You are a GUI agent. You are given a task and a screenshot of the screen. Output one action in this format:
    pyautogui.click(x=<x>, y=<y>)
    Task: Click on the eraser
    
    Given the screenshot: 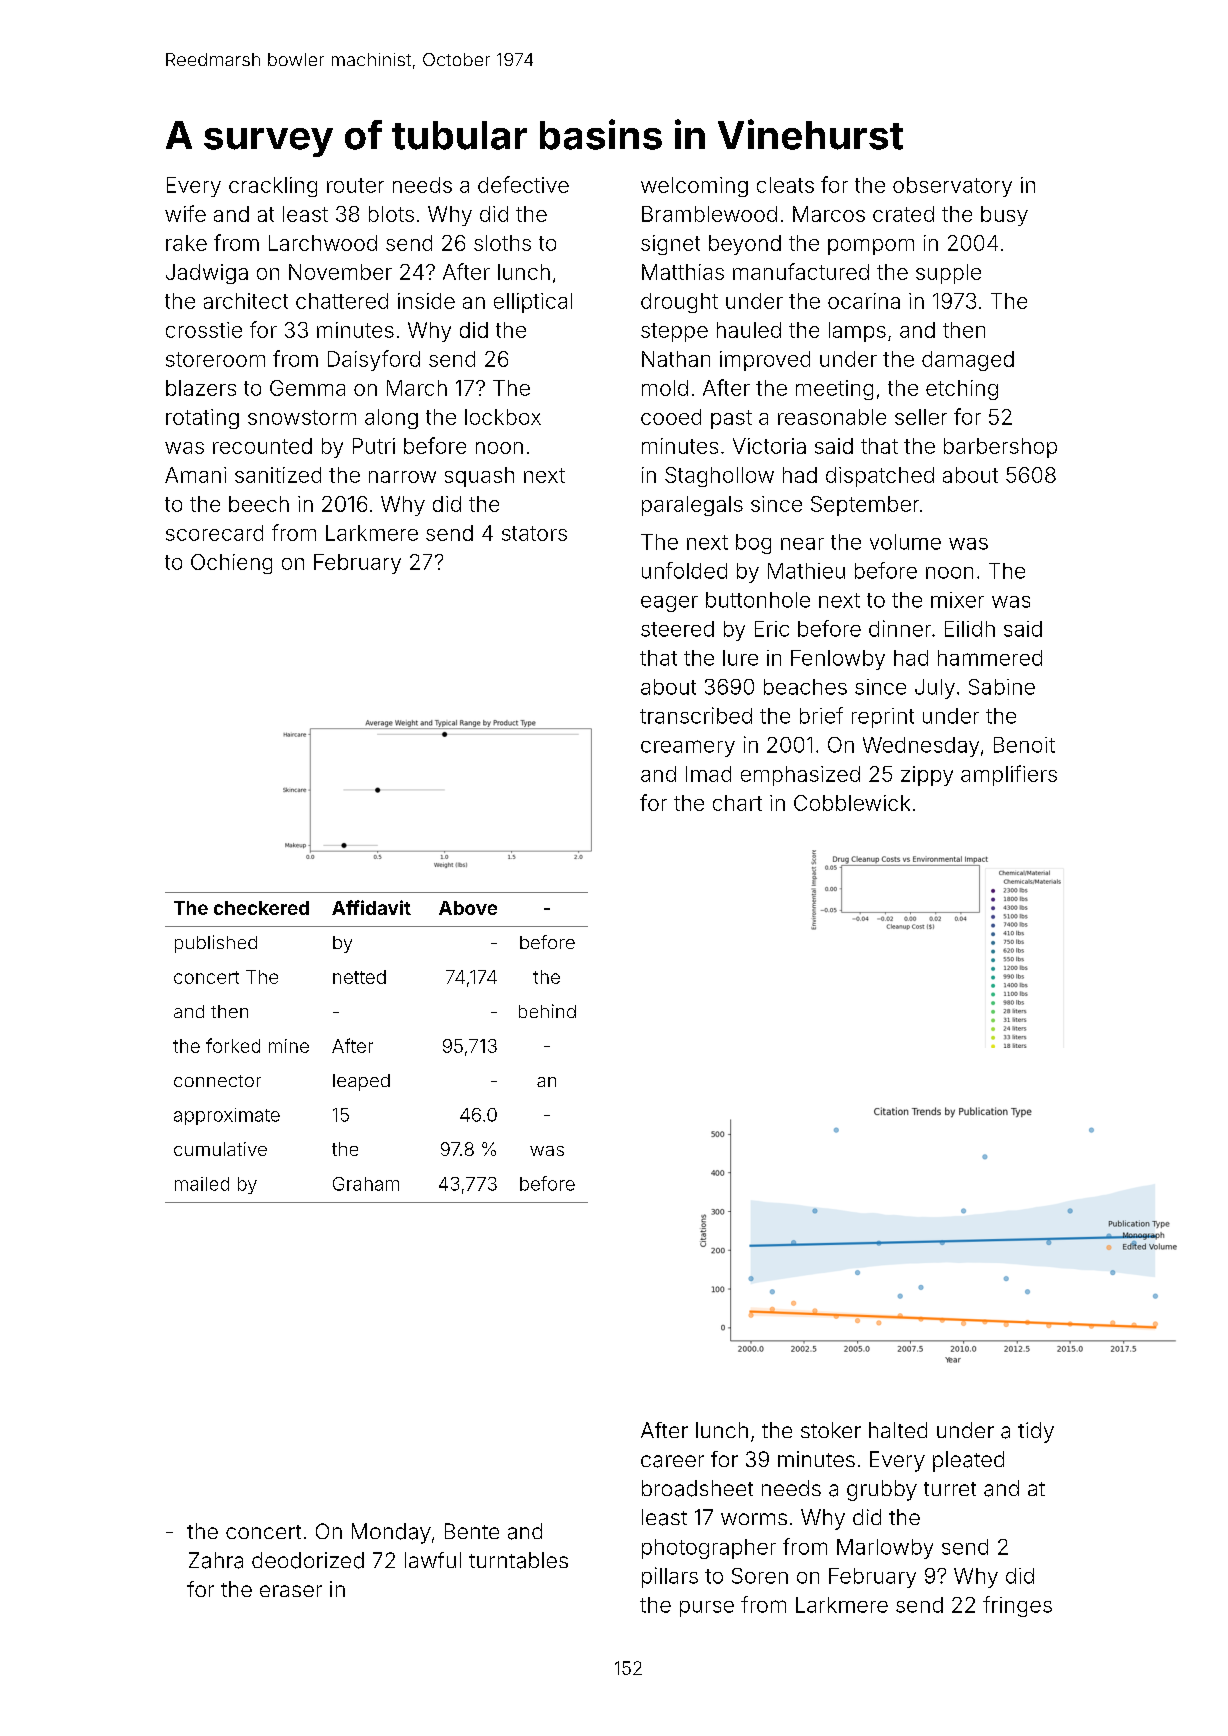 What is the action you would take?
    pyautogui.click(x=291, y=1591)
